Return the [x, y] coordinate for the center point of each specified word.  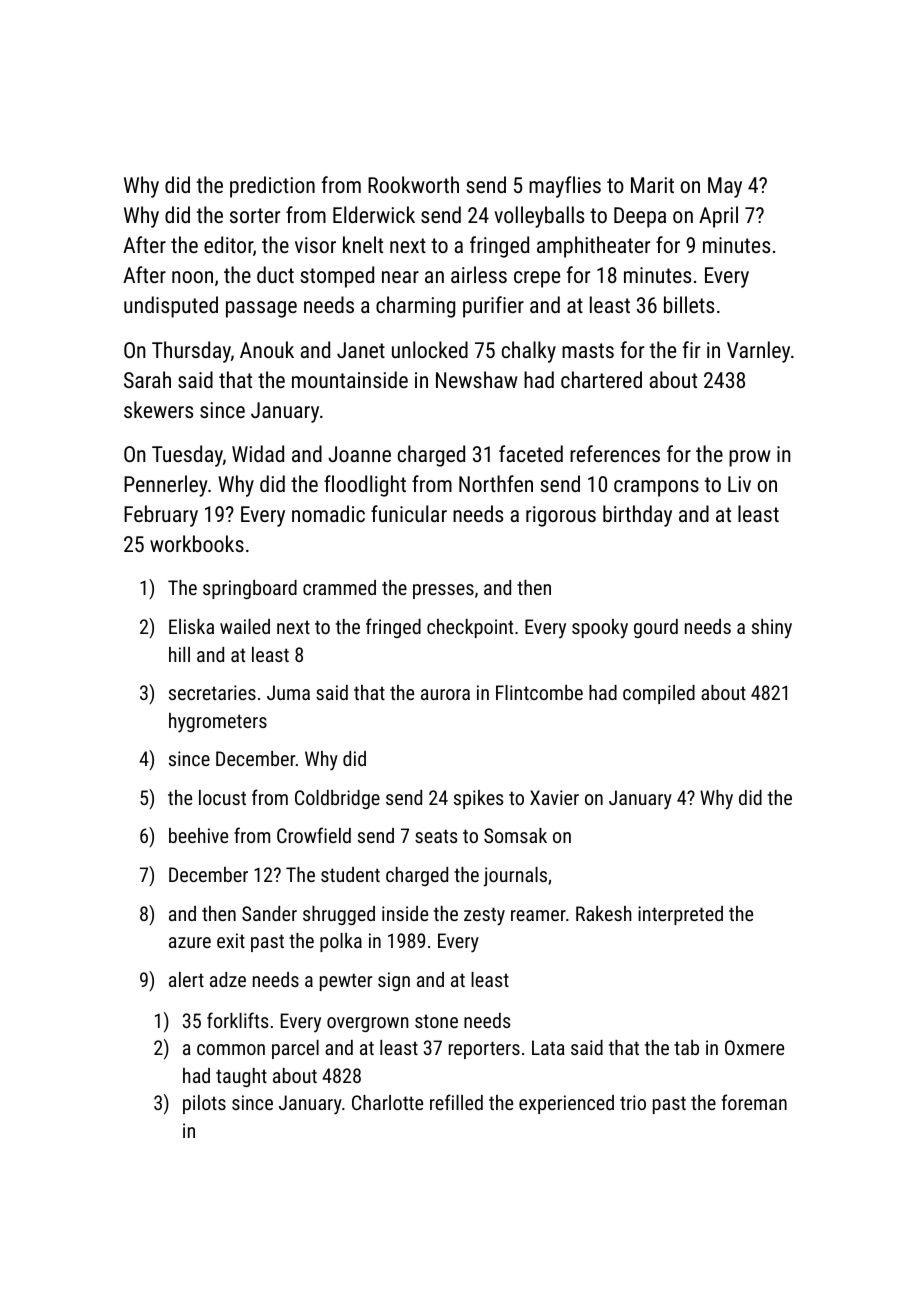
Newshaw [477, 379]
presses [443, 591]
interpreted [680, 915]
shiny [772, 629]
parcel [295, 1049]
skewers [158, 409]
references [615, 453]
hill [179, 654]
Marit [652, 185]
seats [436, 836]
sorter [255, 215]
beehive [198, 835]
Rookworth [413, 184]
